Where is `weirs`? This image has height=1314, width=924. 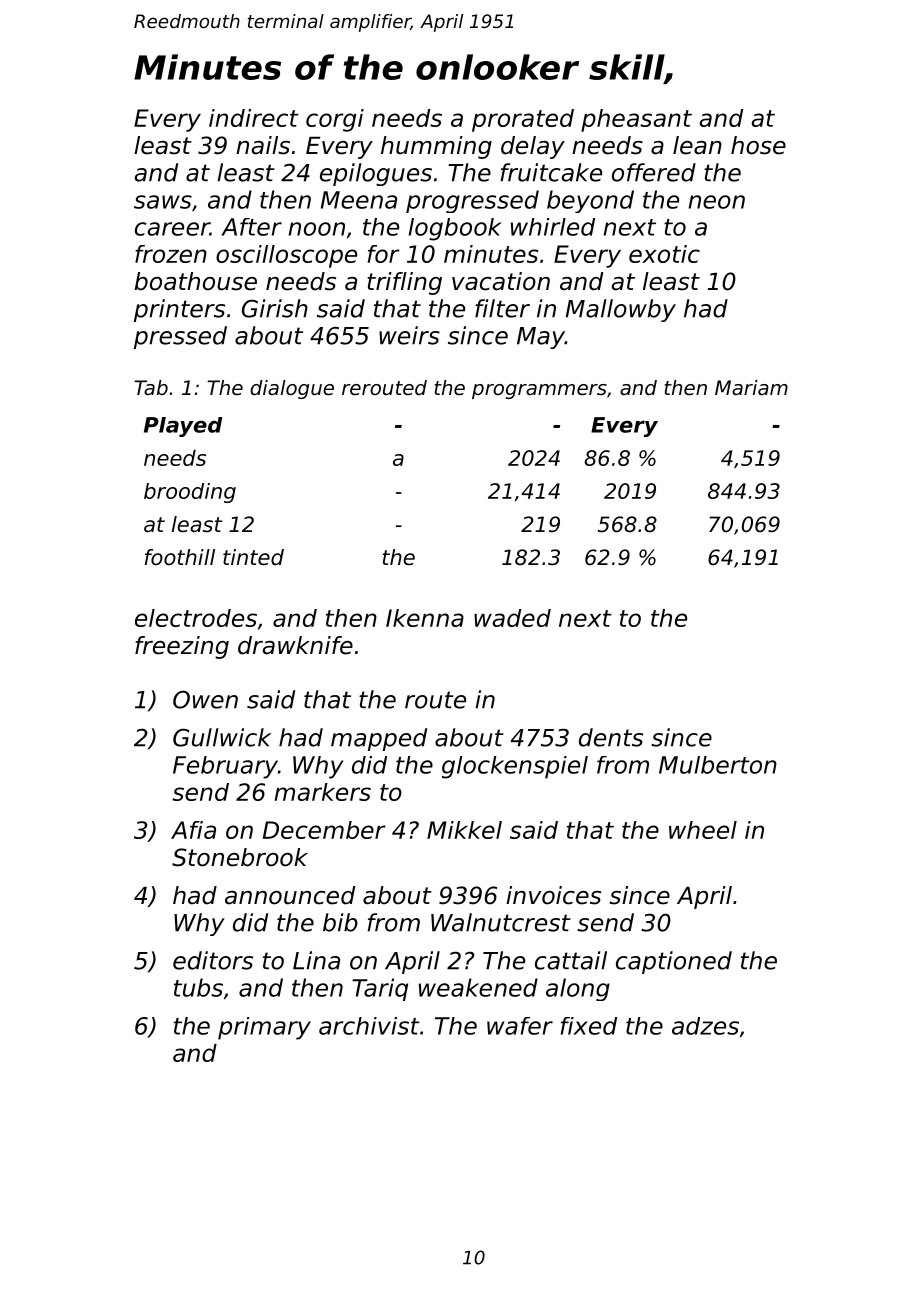 weirs is located at coordinates (409, 335).
